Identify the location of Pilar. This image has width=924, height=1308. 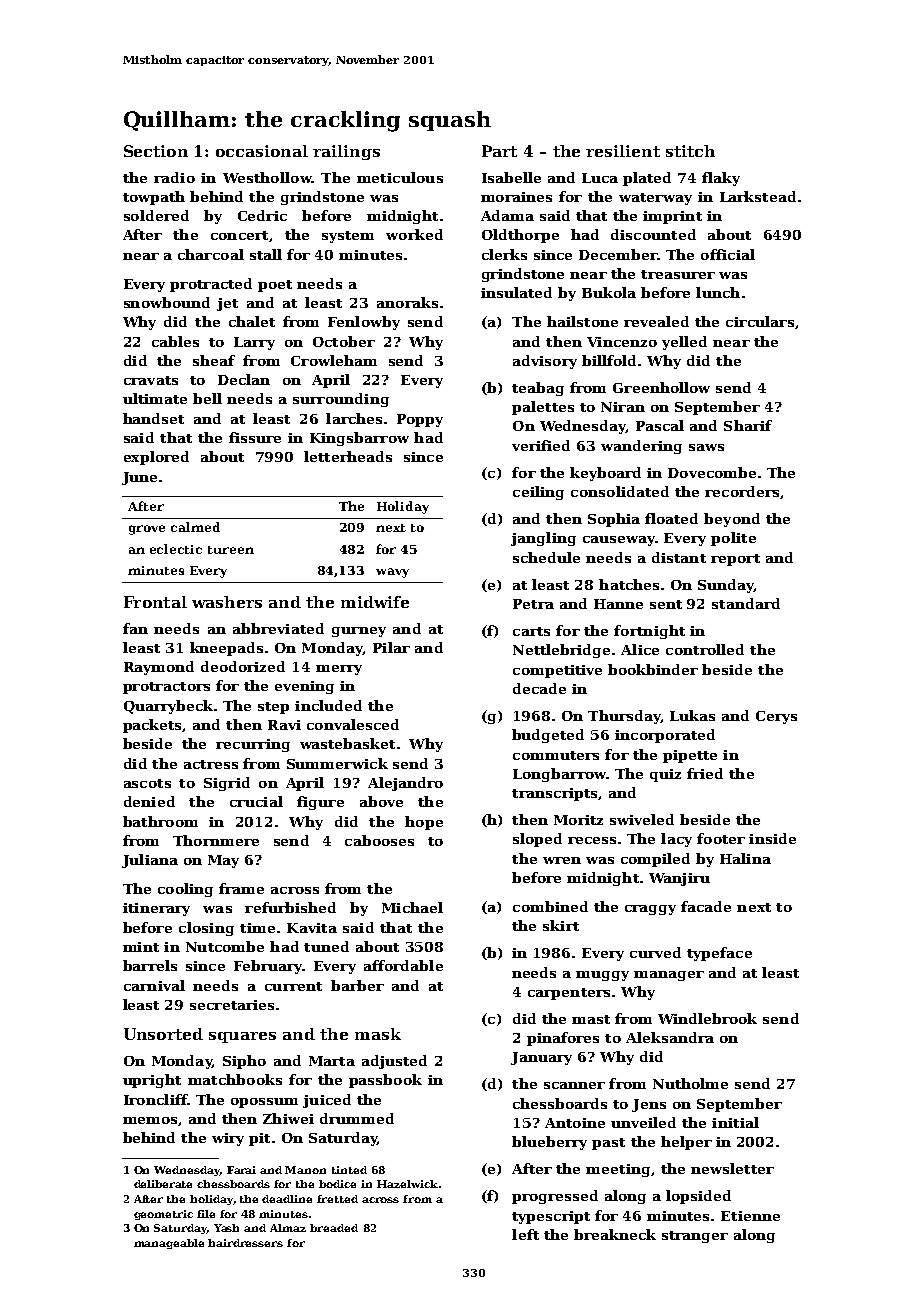
(391, 647).
